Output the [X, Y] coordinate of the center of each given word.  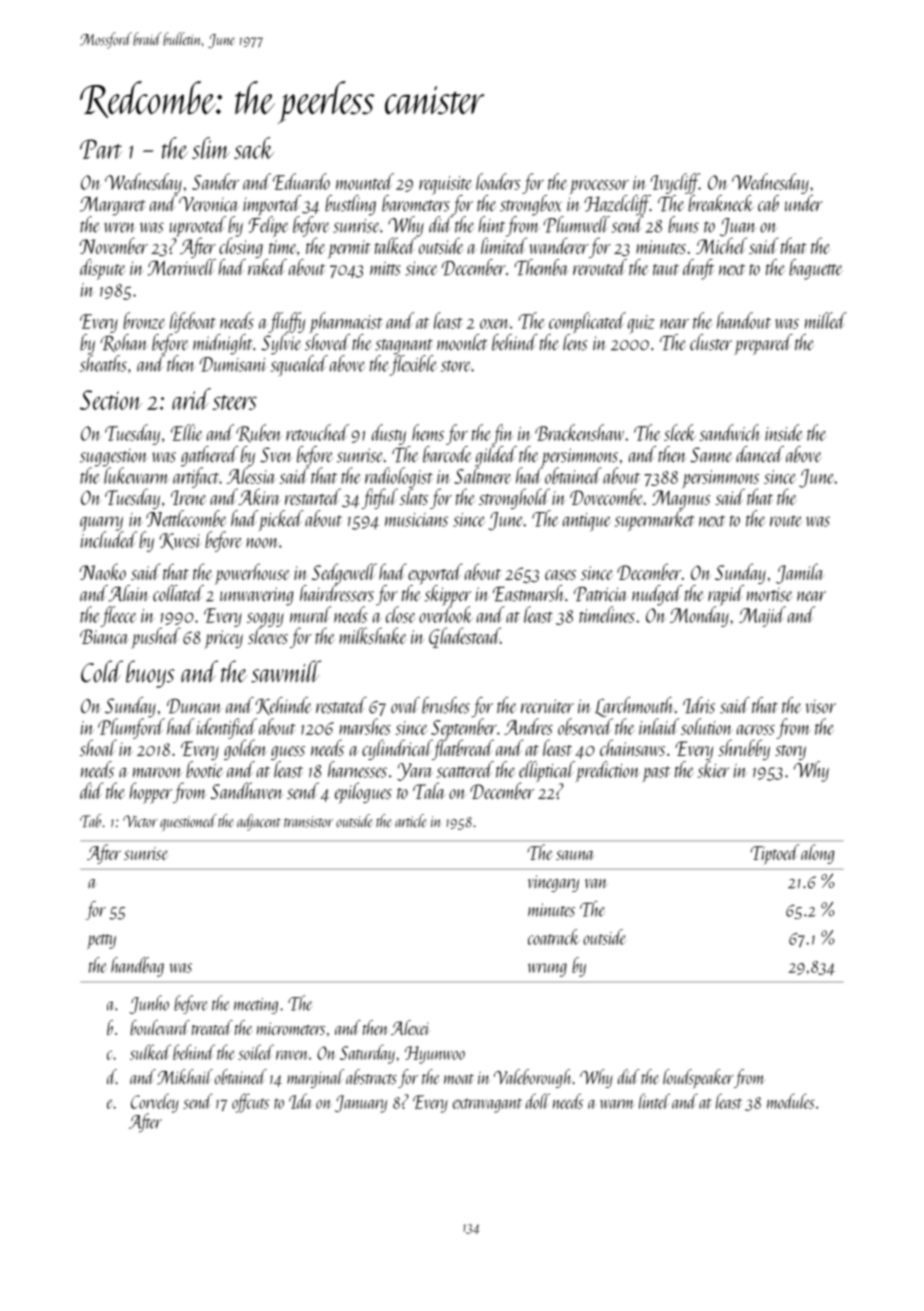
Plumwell [576, 224]
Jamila [800, 573]
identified [227, 728]
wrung [547, 970]
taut [666, 269]
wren [119, 227]
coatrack [554, 937]
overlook [446, 614]
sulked [150, 1052]
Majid [762, 616]
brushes [446, 705]
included [109, 539]
